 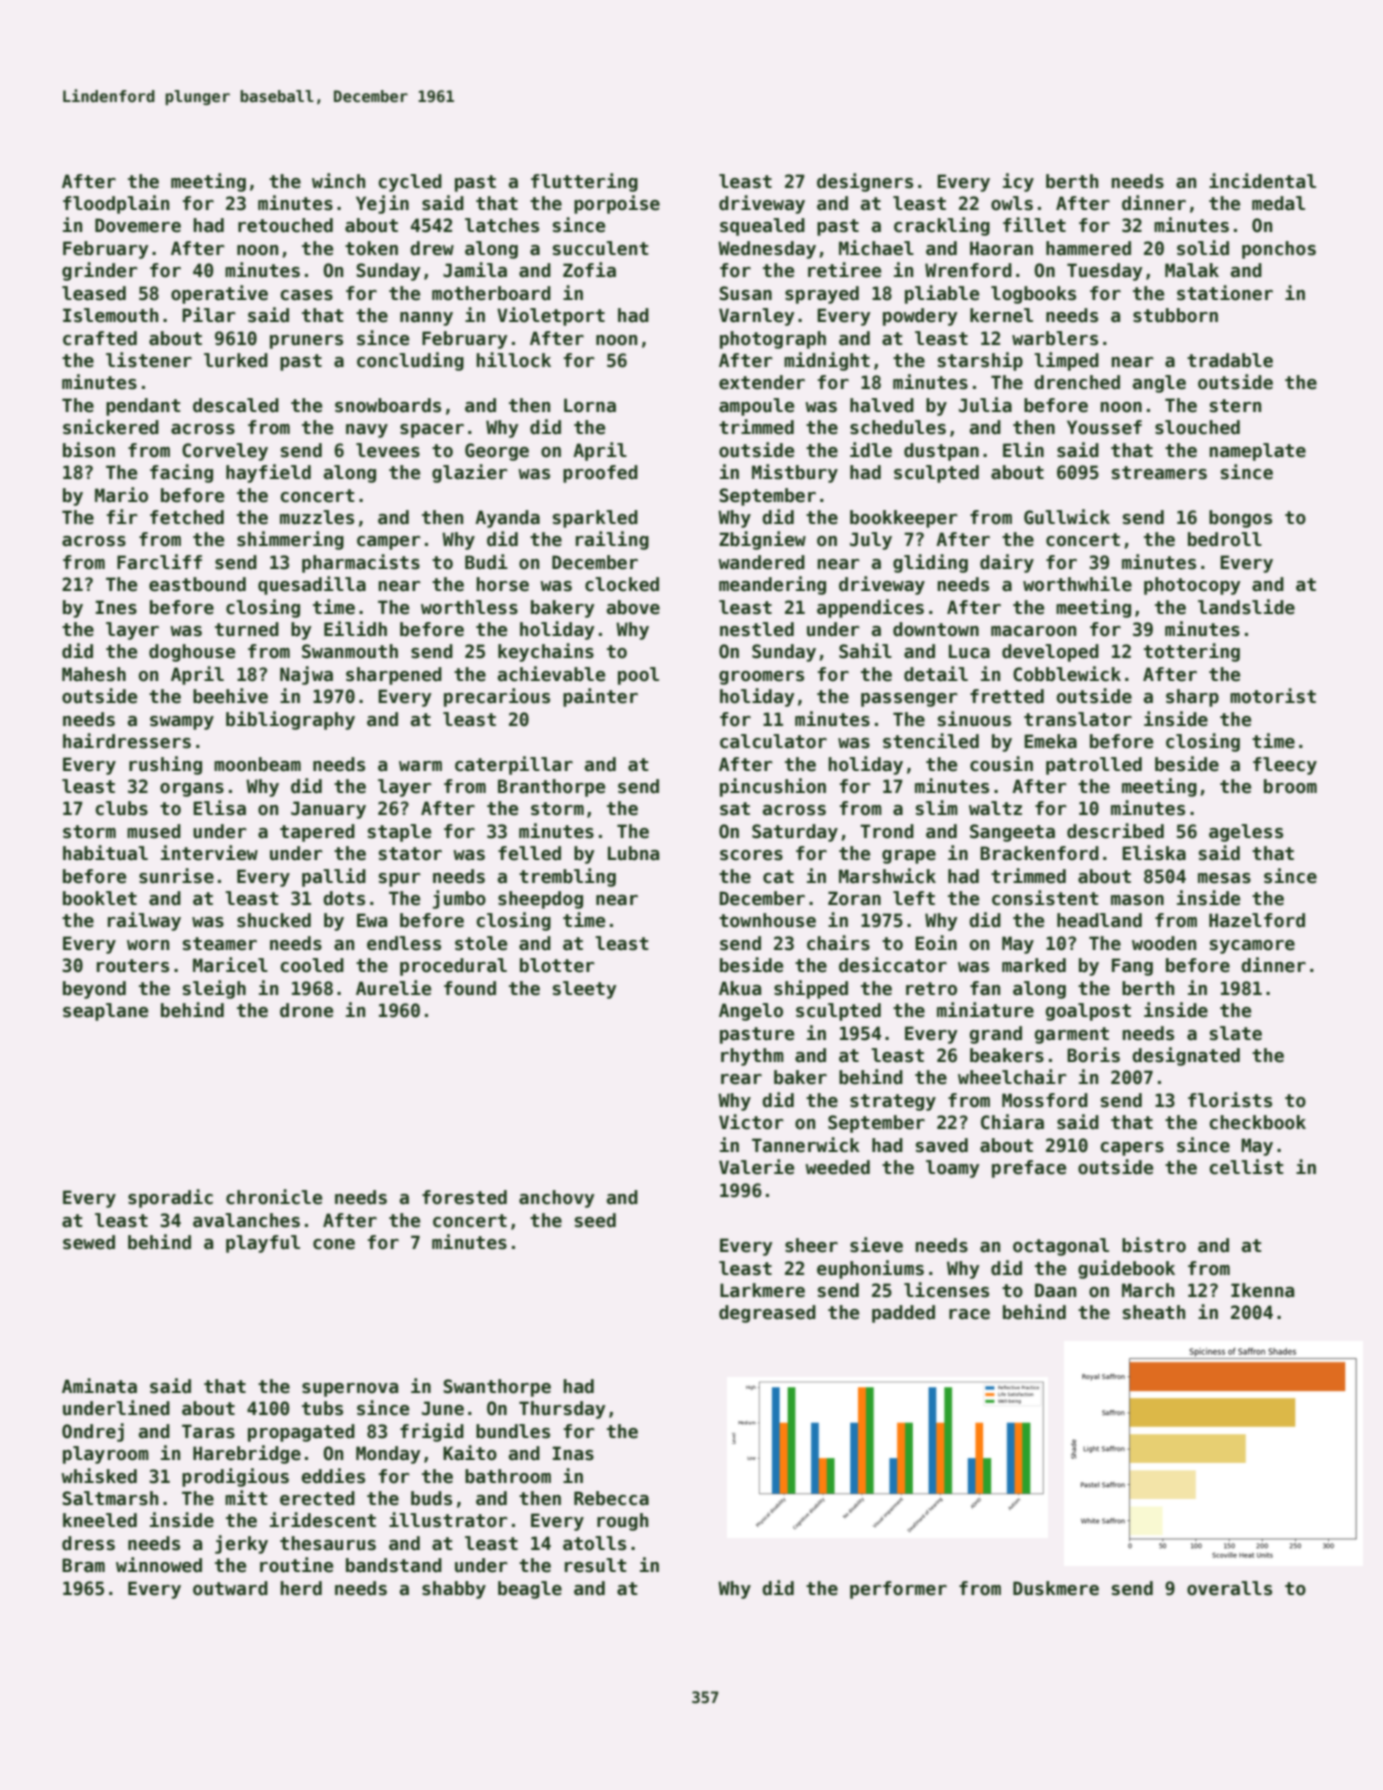 What do you see at coordinates (584, 182) in the document?
I see `fluttering` at bounding box center [584, 182].
